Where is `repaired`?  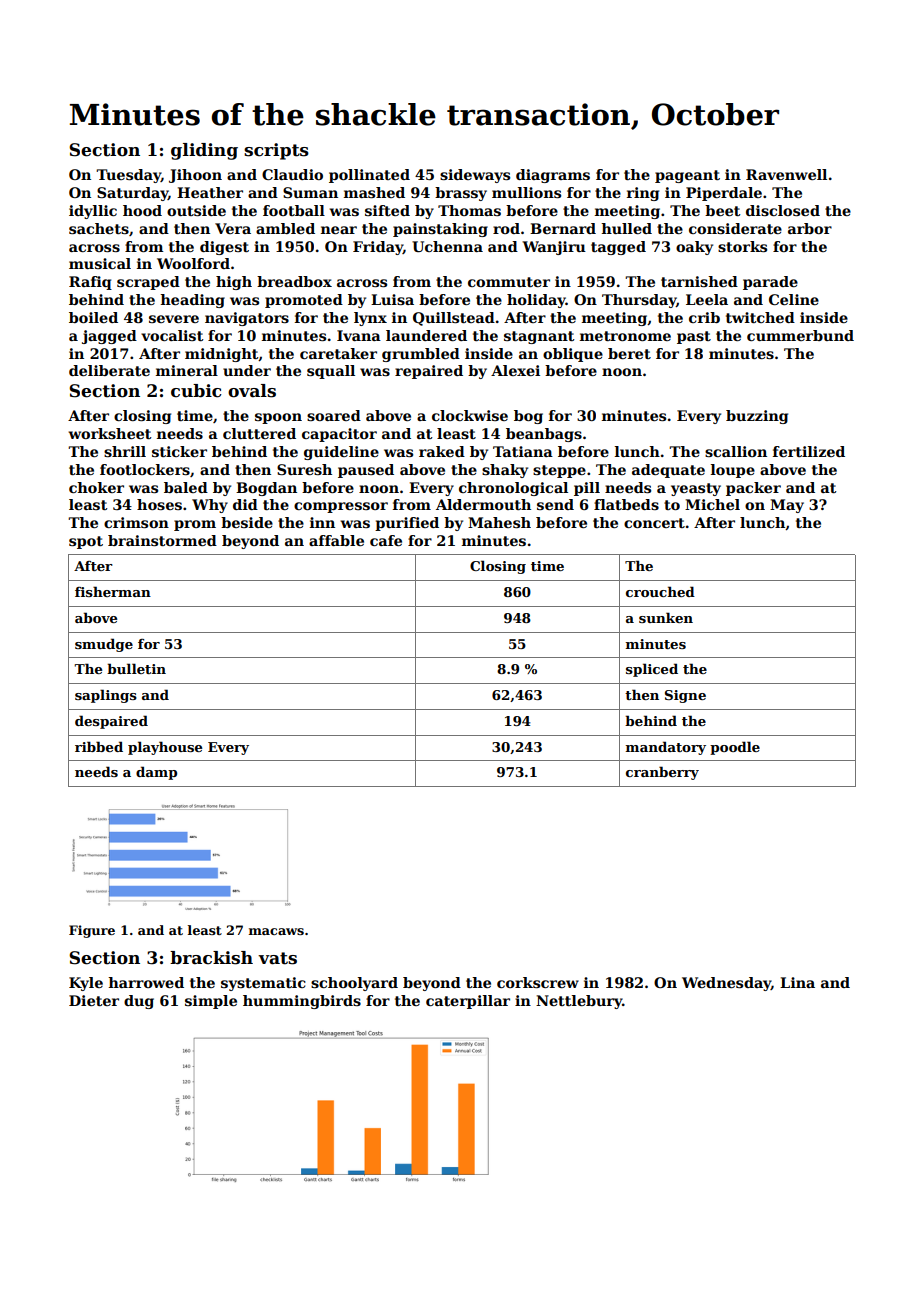
repaired is located at coordinates (429, 372).
